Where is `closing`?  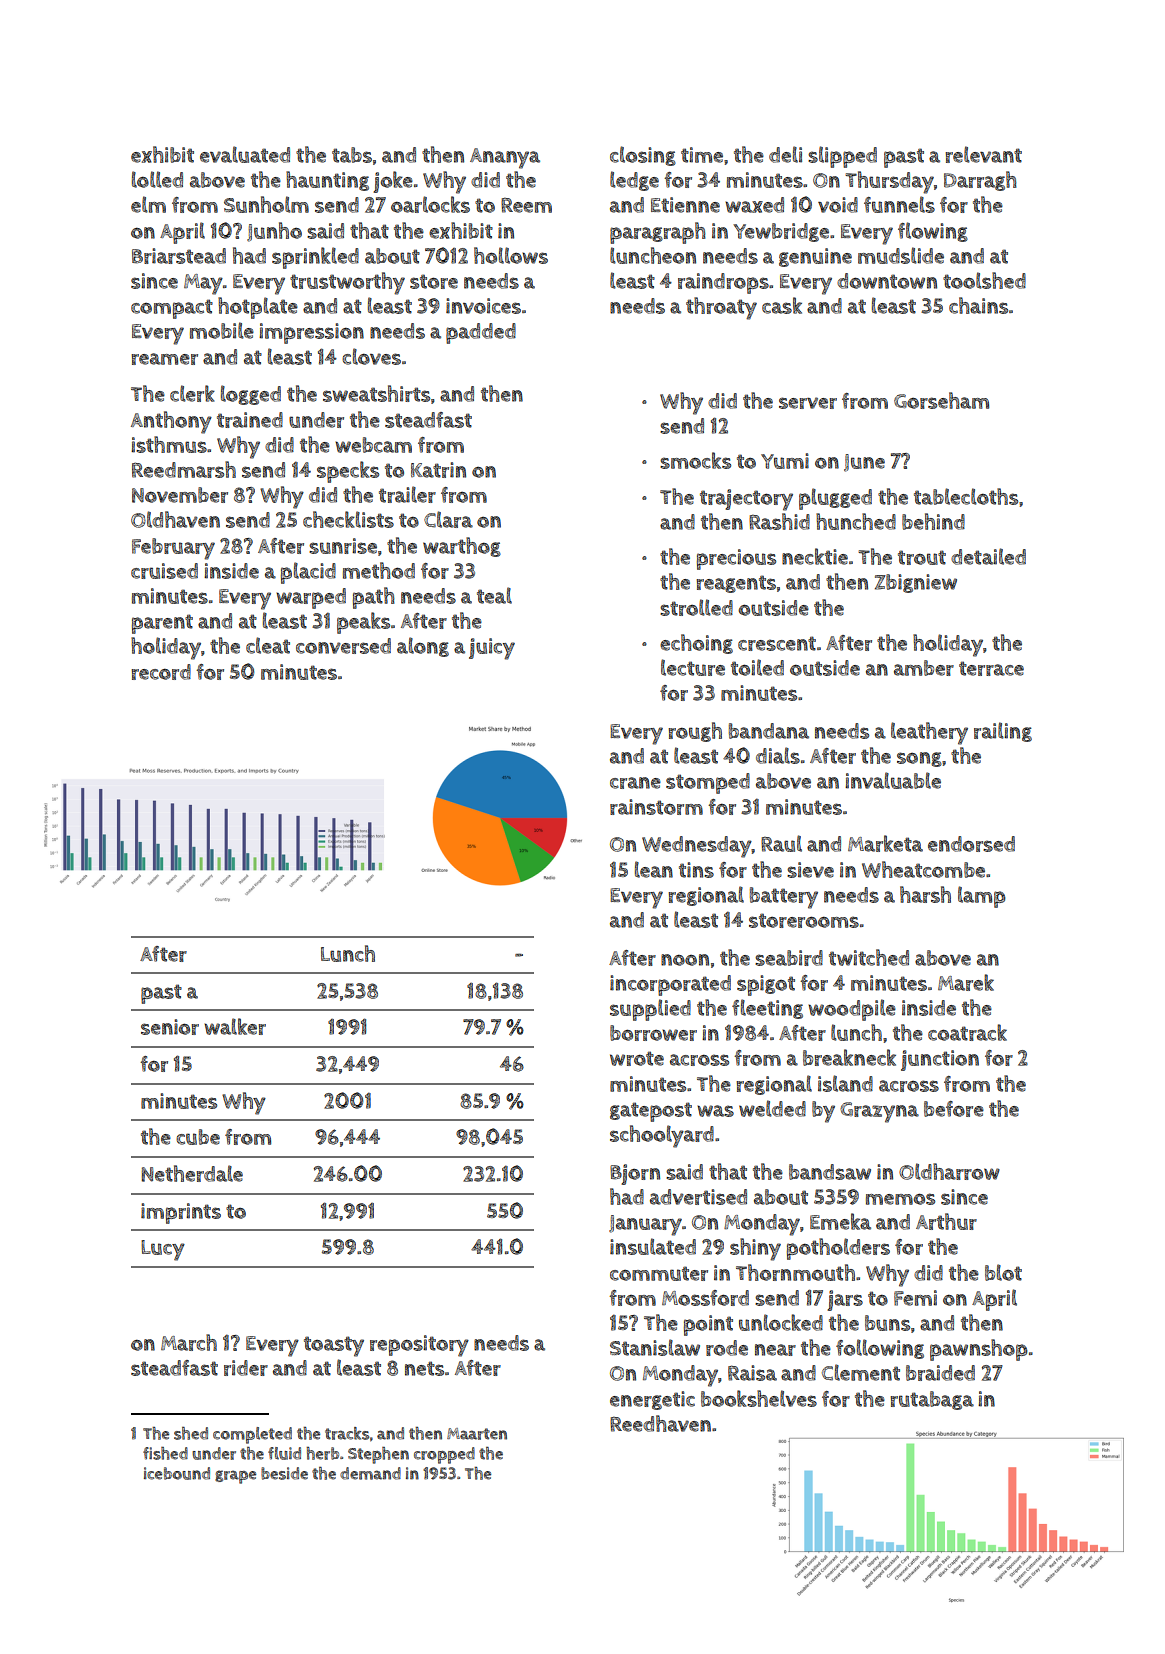 closing is located at coordinates (643, 156).
